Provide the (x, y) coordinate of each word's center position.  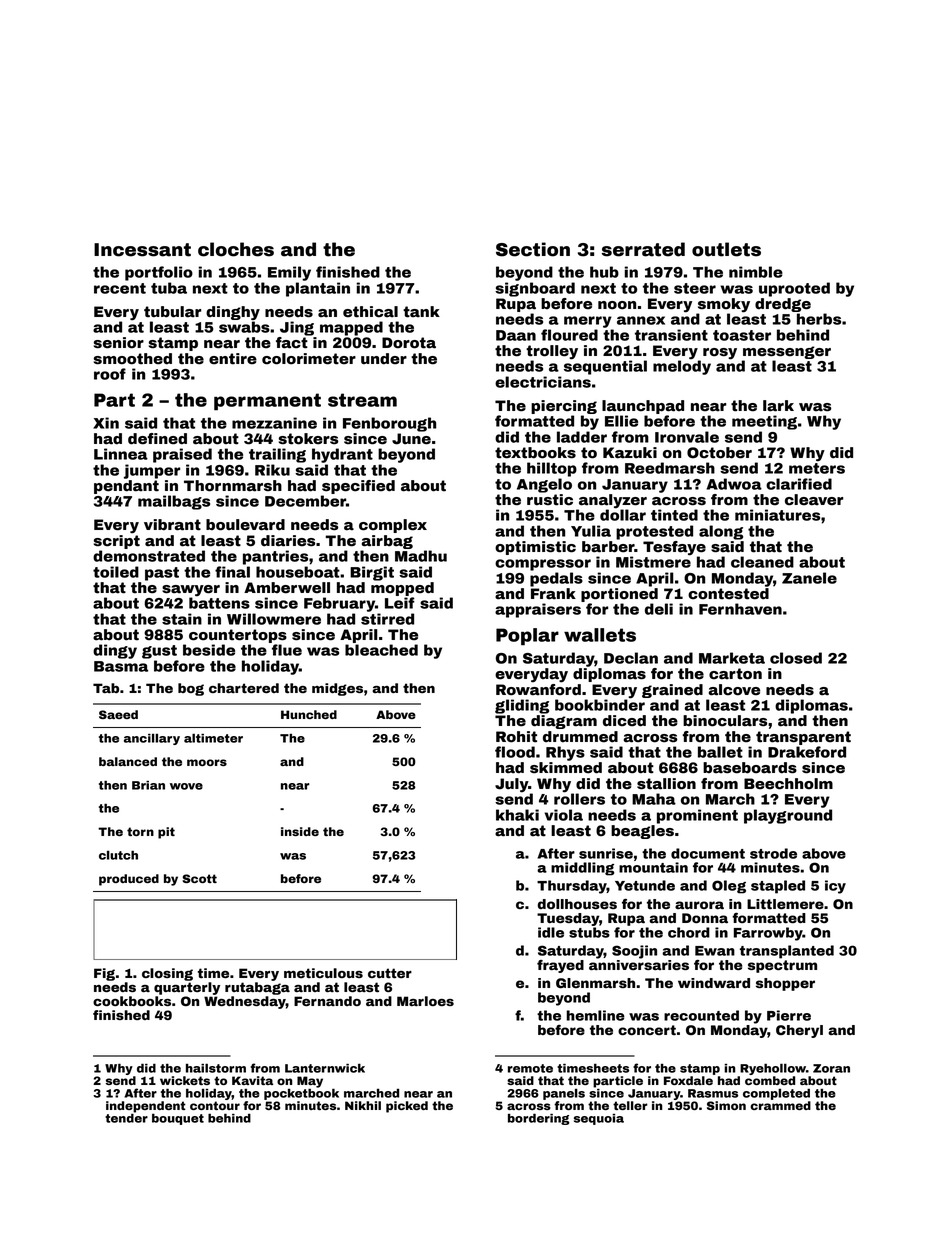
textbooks (535, 453)
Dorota (409, 343)
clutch (118, 855)
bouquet (178, 1119)
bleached (381, 650)
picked (407, 1107)
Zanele (809, 578)
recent (120, 288)
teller (630, 1105)
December (305, 501)
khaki (517, 815)
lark (778, 406)
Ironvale (687, 437)
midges (337, 689)
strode (773, 853)
